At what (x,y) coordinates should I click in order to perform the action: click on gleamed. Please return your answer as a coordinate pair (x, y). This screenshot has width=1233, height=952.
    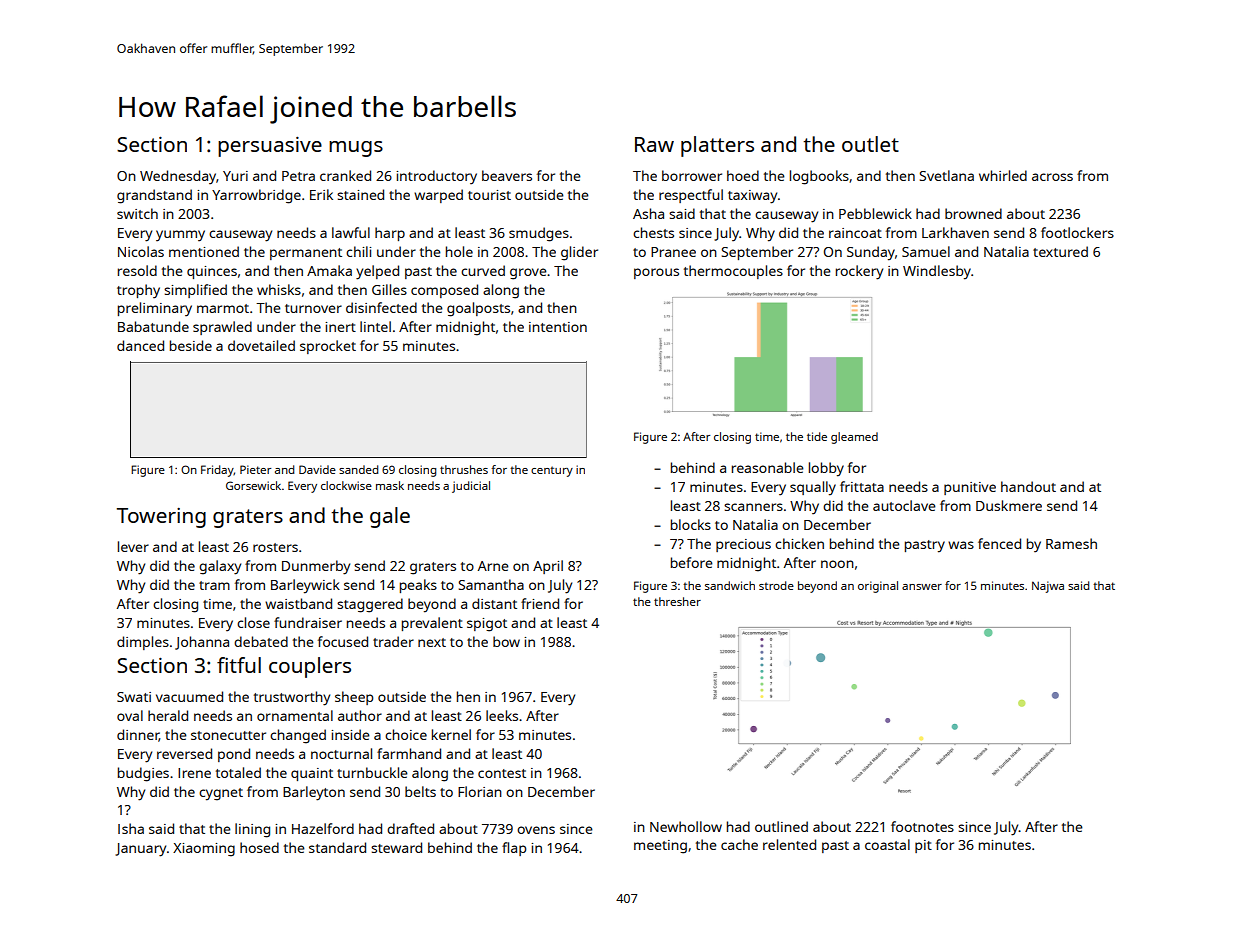
    Looking at the image, I should click on (854, 438).
